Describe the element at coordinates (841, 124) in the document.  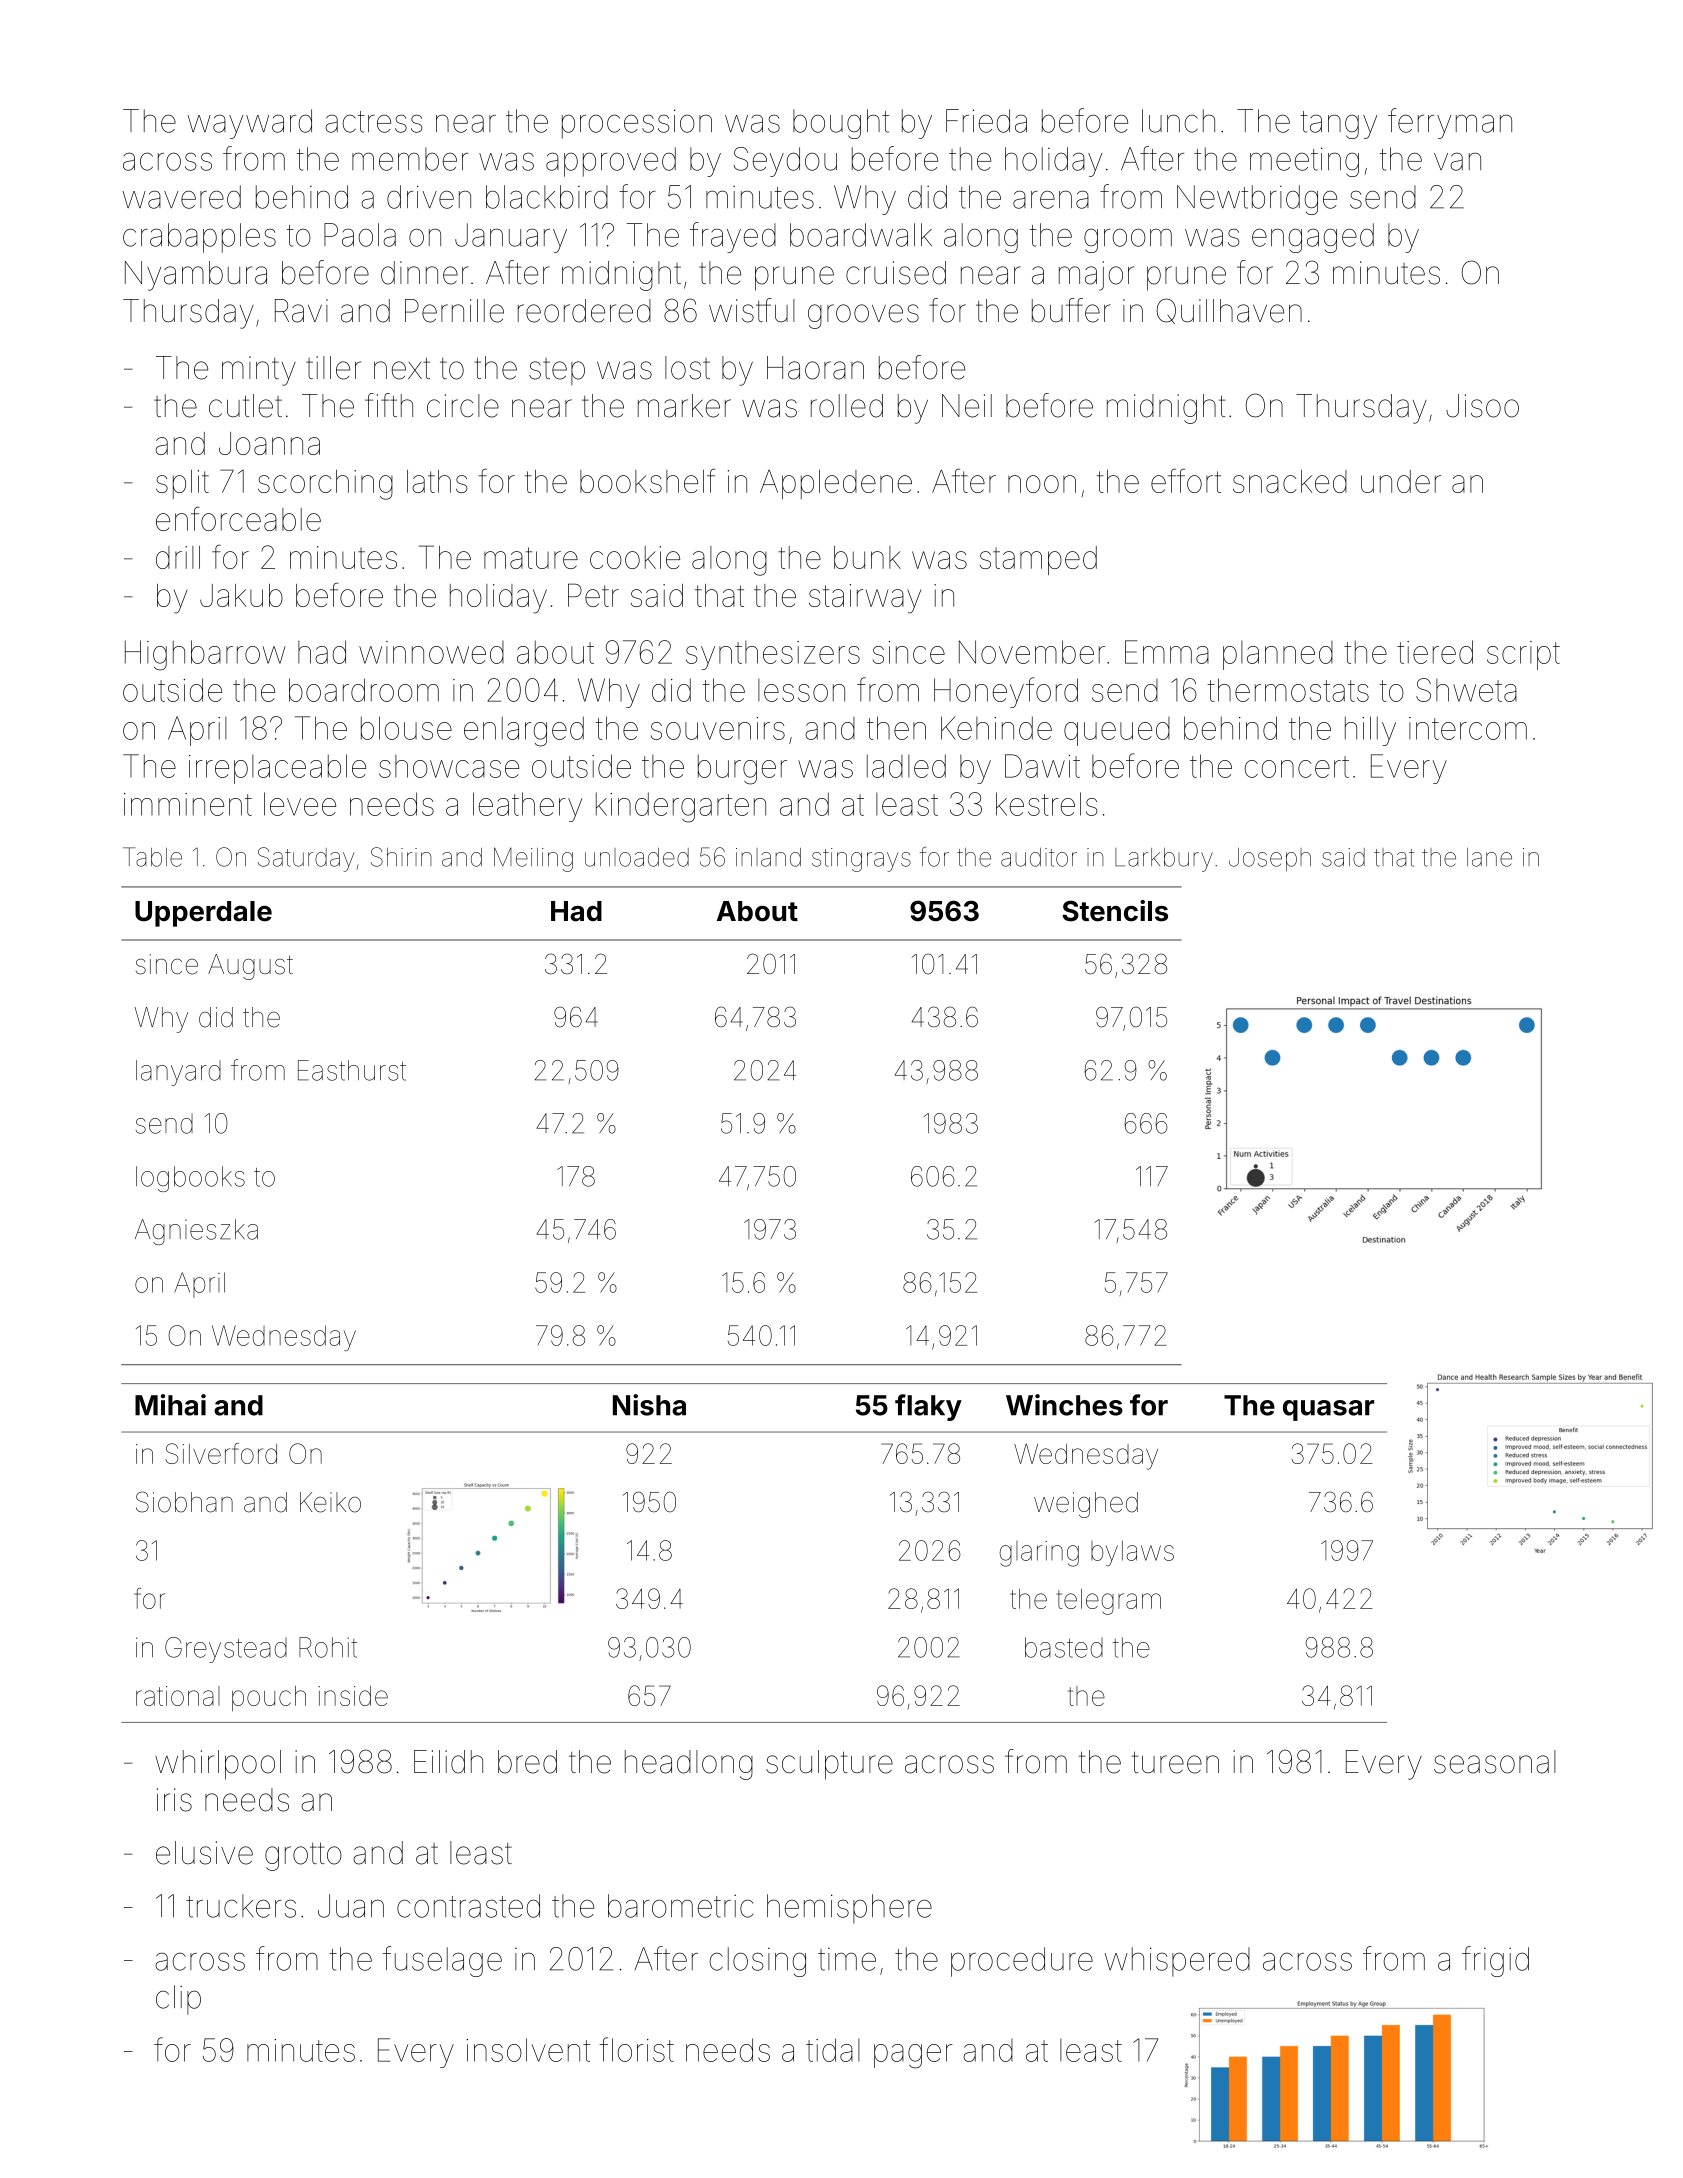
I see `bought` at that location.
